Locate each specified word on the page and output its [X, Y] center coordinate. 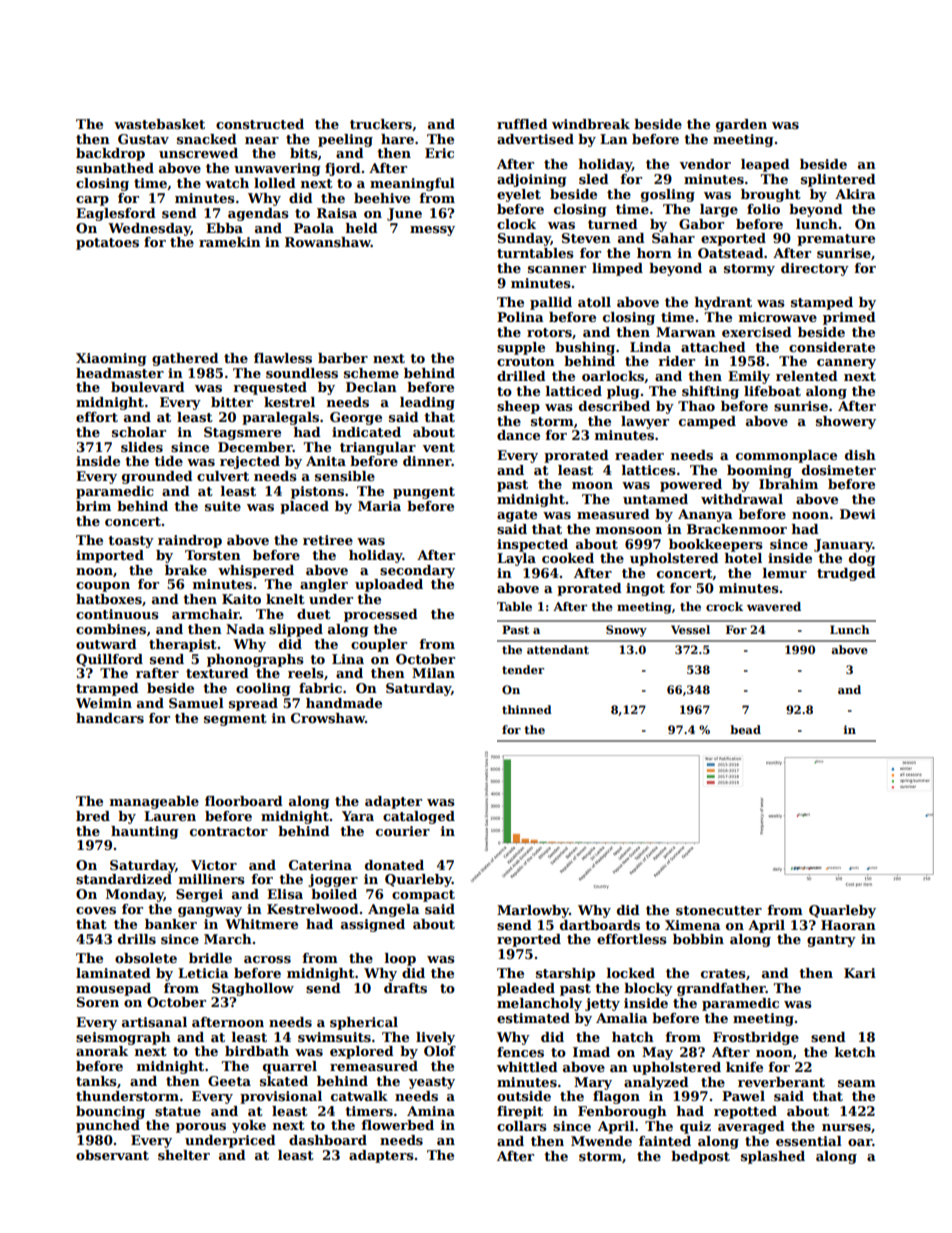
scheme [371, 373]
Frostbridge [756, 1038]
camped [707, 422]
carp [92, 201]
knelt [285, 599]
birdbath [257, 1051]
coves [96, 910]
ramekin [230, 242]
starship [565, 974]
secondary [417, 571]
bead [745, 729]
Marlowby [533, 911]
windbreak [591, 124]
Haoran [848, 925]
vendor [705, 164]
